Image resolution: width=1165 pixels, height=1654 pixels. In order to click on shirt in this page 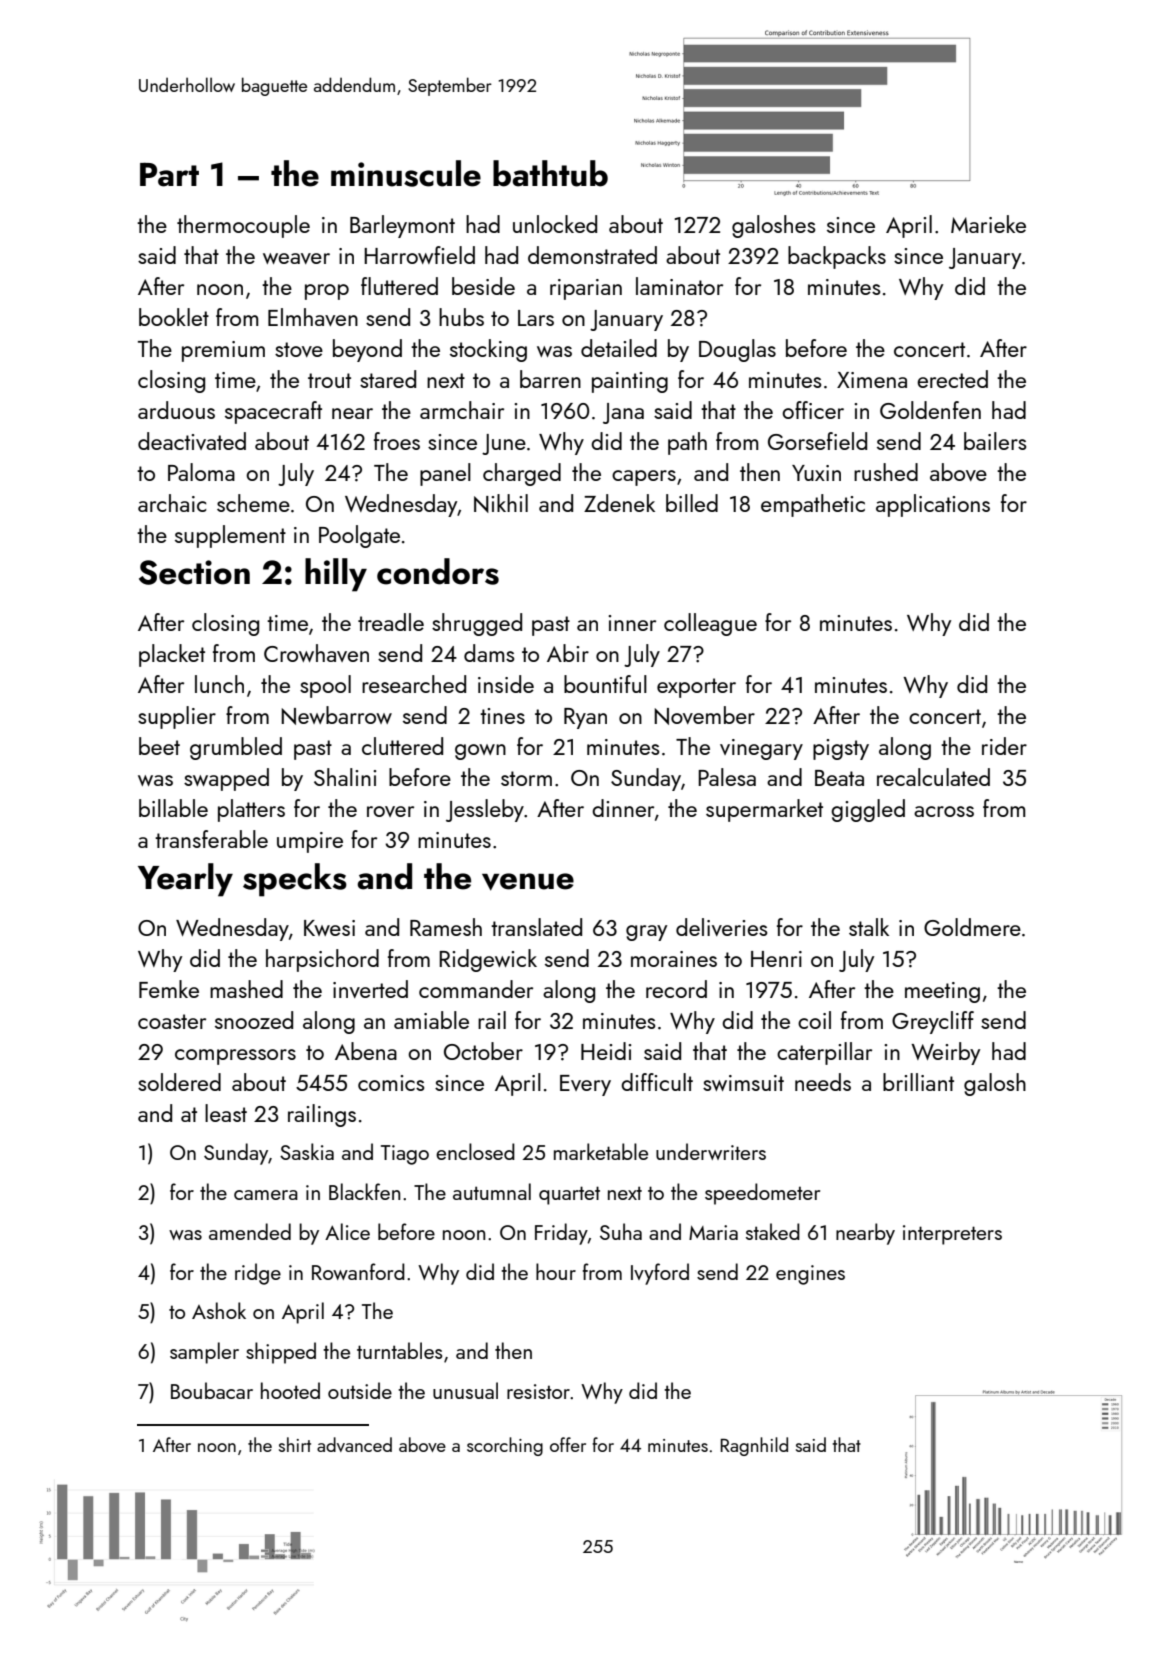, I will do `click(295, 1444)`.
